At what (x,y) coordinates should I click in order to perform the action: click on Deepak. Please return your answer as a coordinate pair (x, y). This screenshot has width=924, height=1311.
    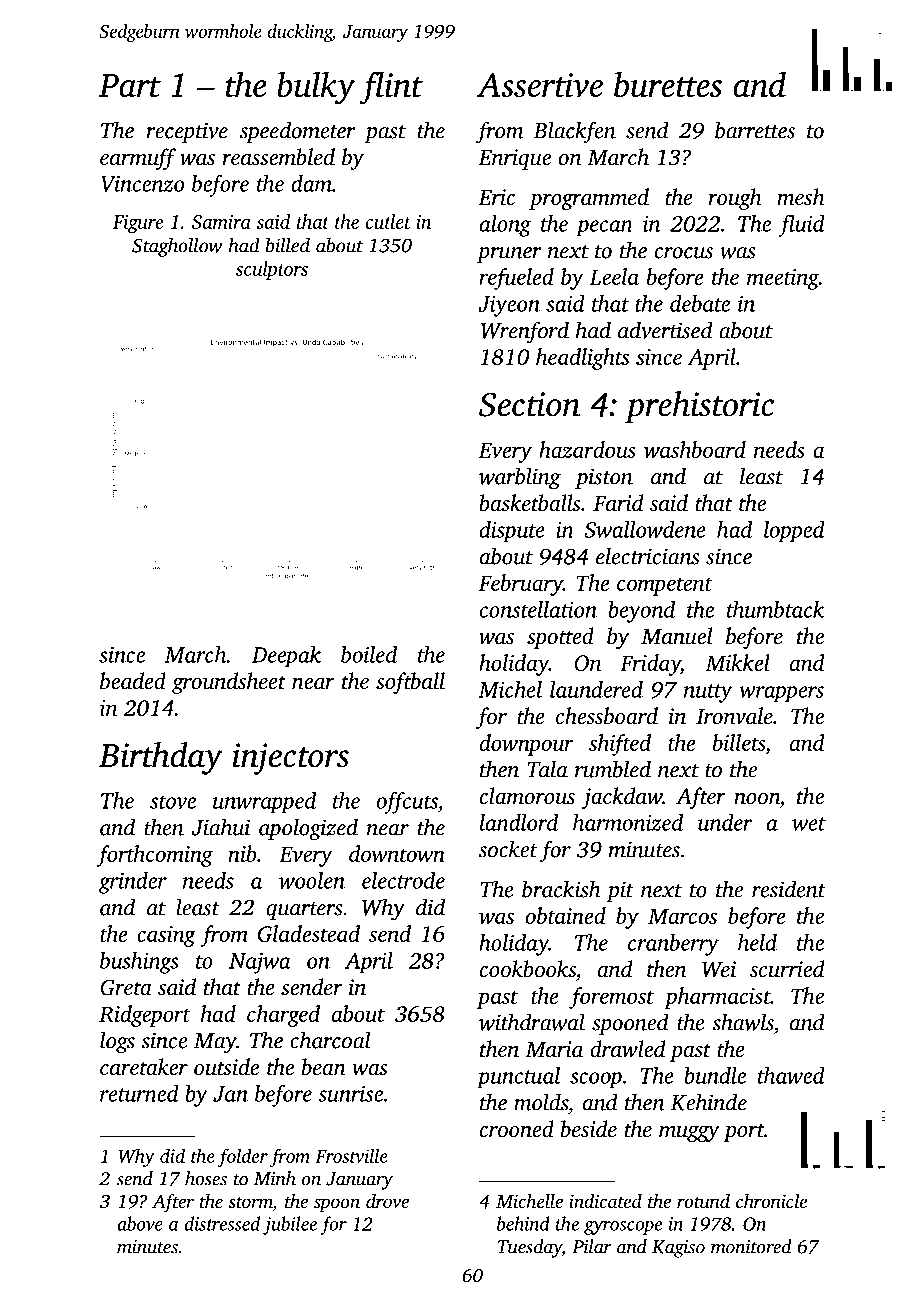
    Looking at the image, I should click on (286, 656).
